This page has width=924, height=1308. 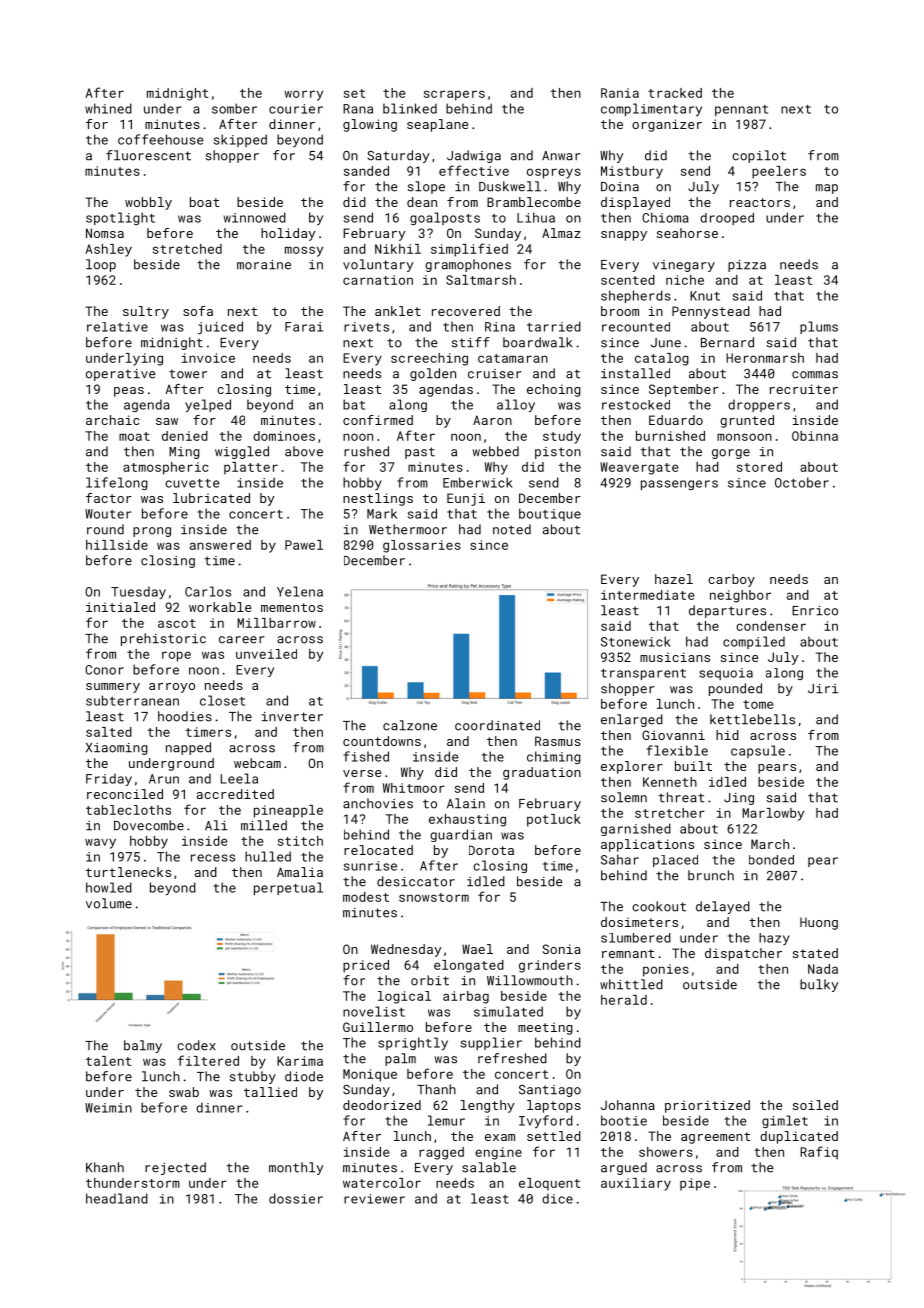 What do you see at coordinates (175, 1168) in the page?
I see `rejected` at bounding box center [175, 1168].
